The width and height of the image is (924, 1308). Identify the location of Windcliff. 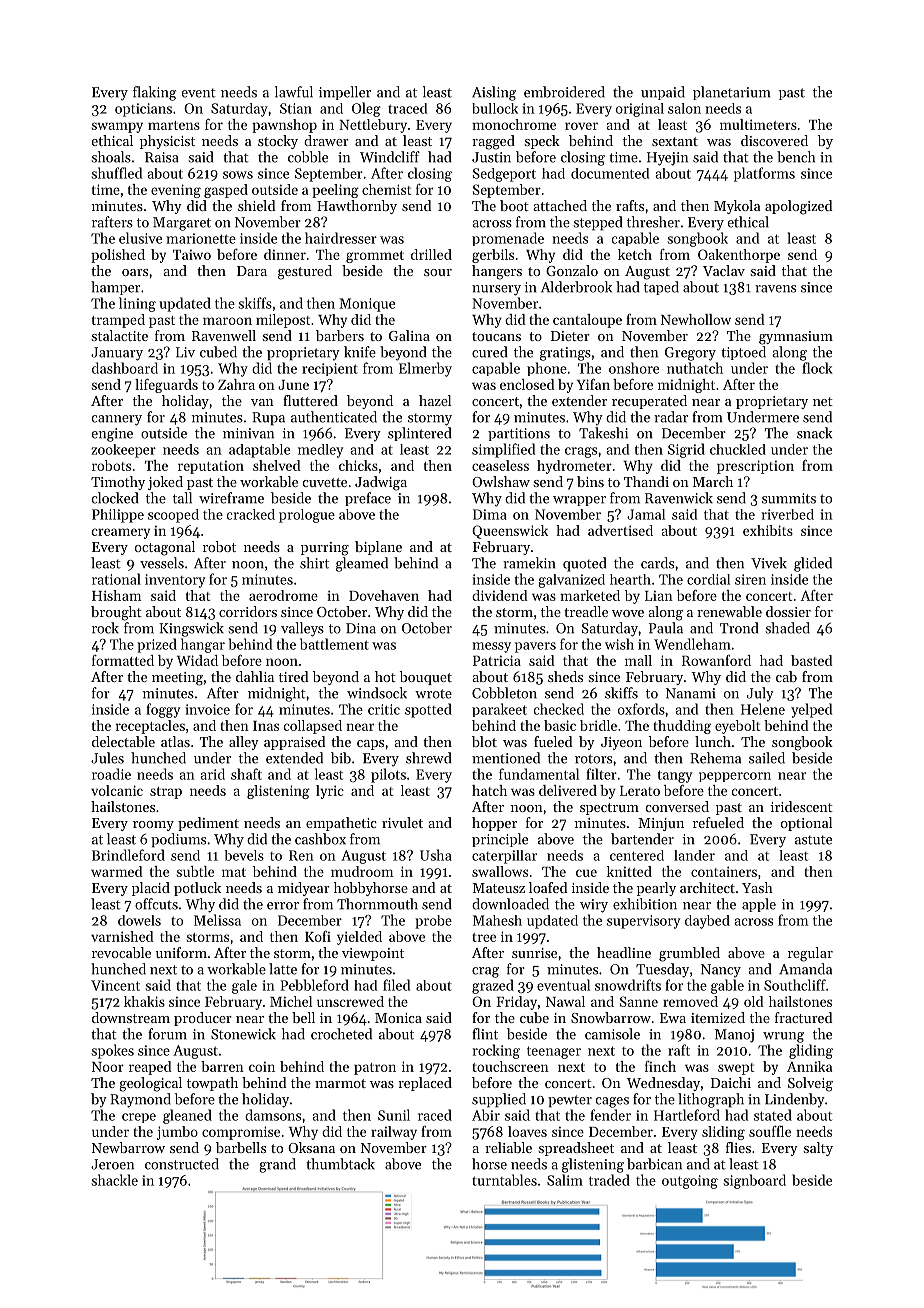
(390, 157).
